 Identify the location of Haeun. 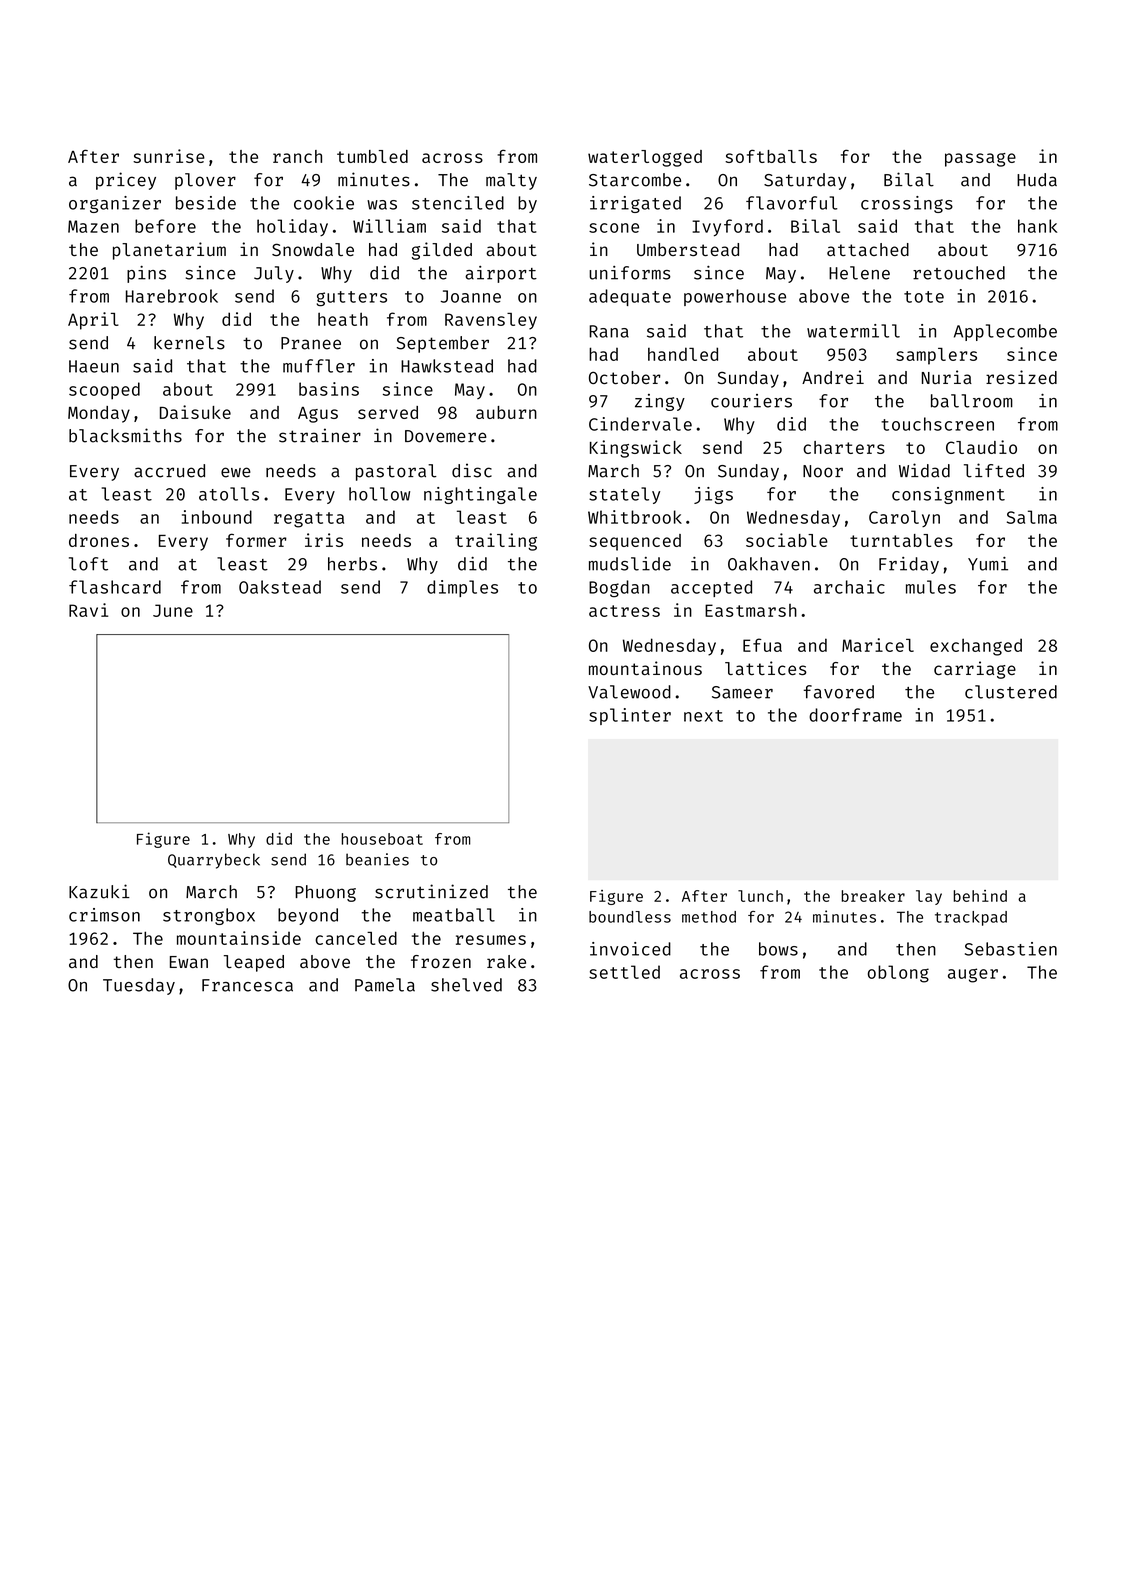
(94, 366).
